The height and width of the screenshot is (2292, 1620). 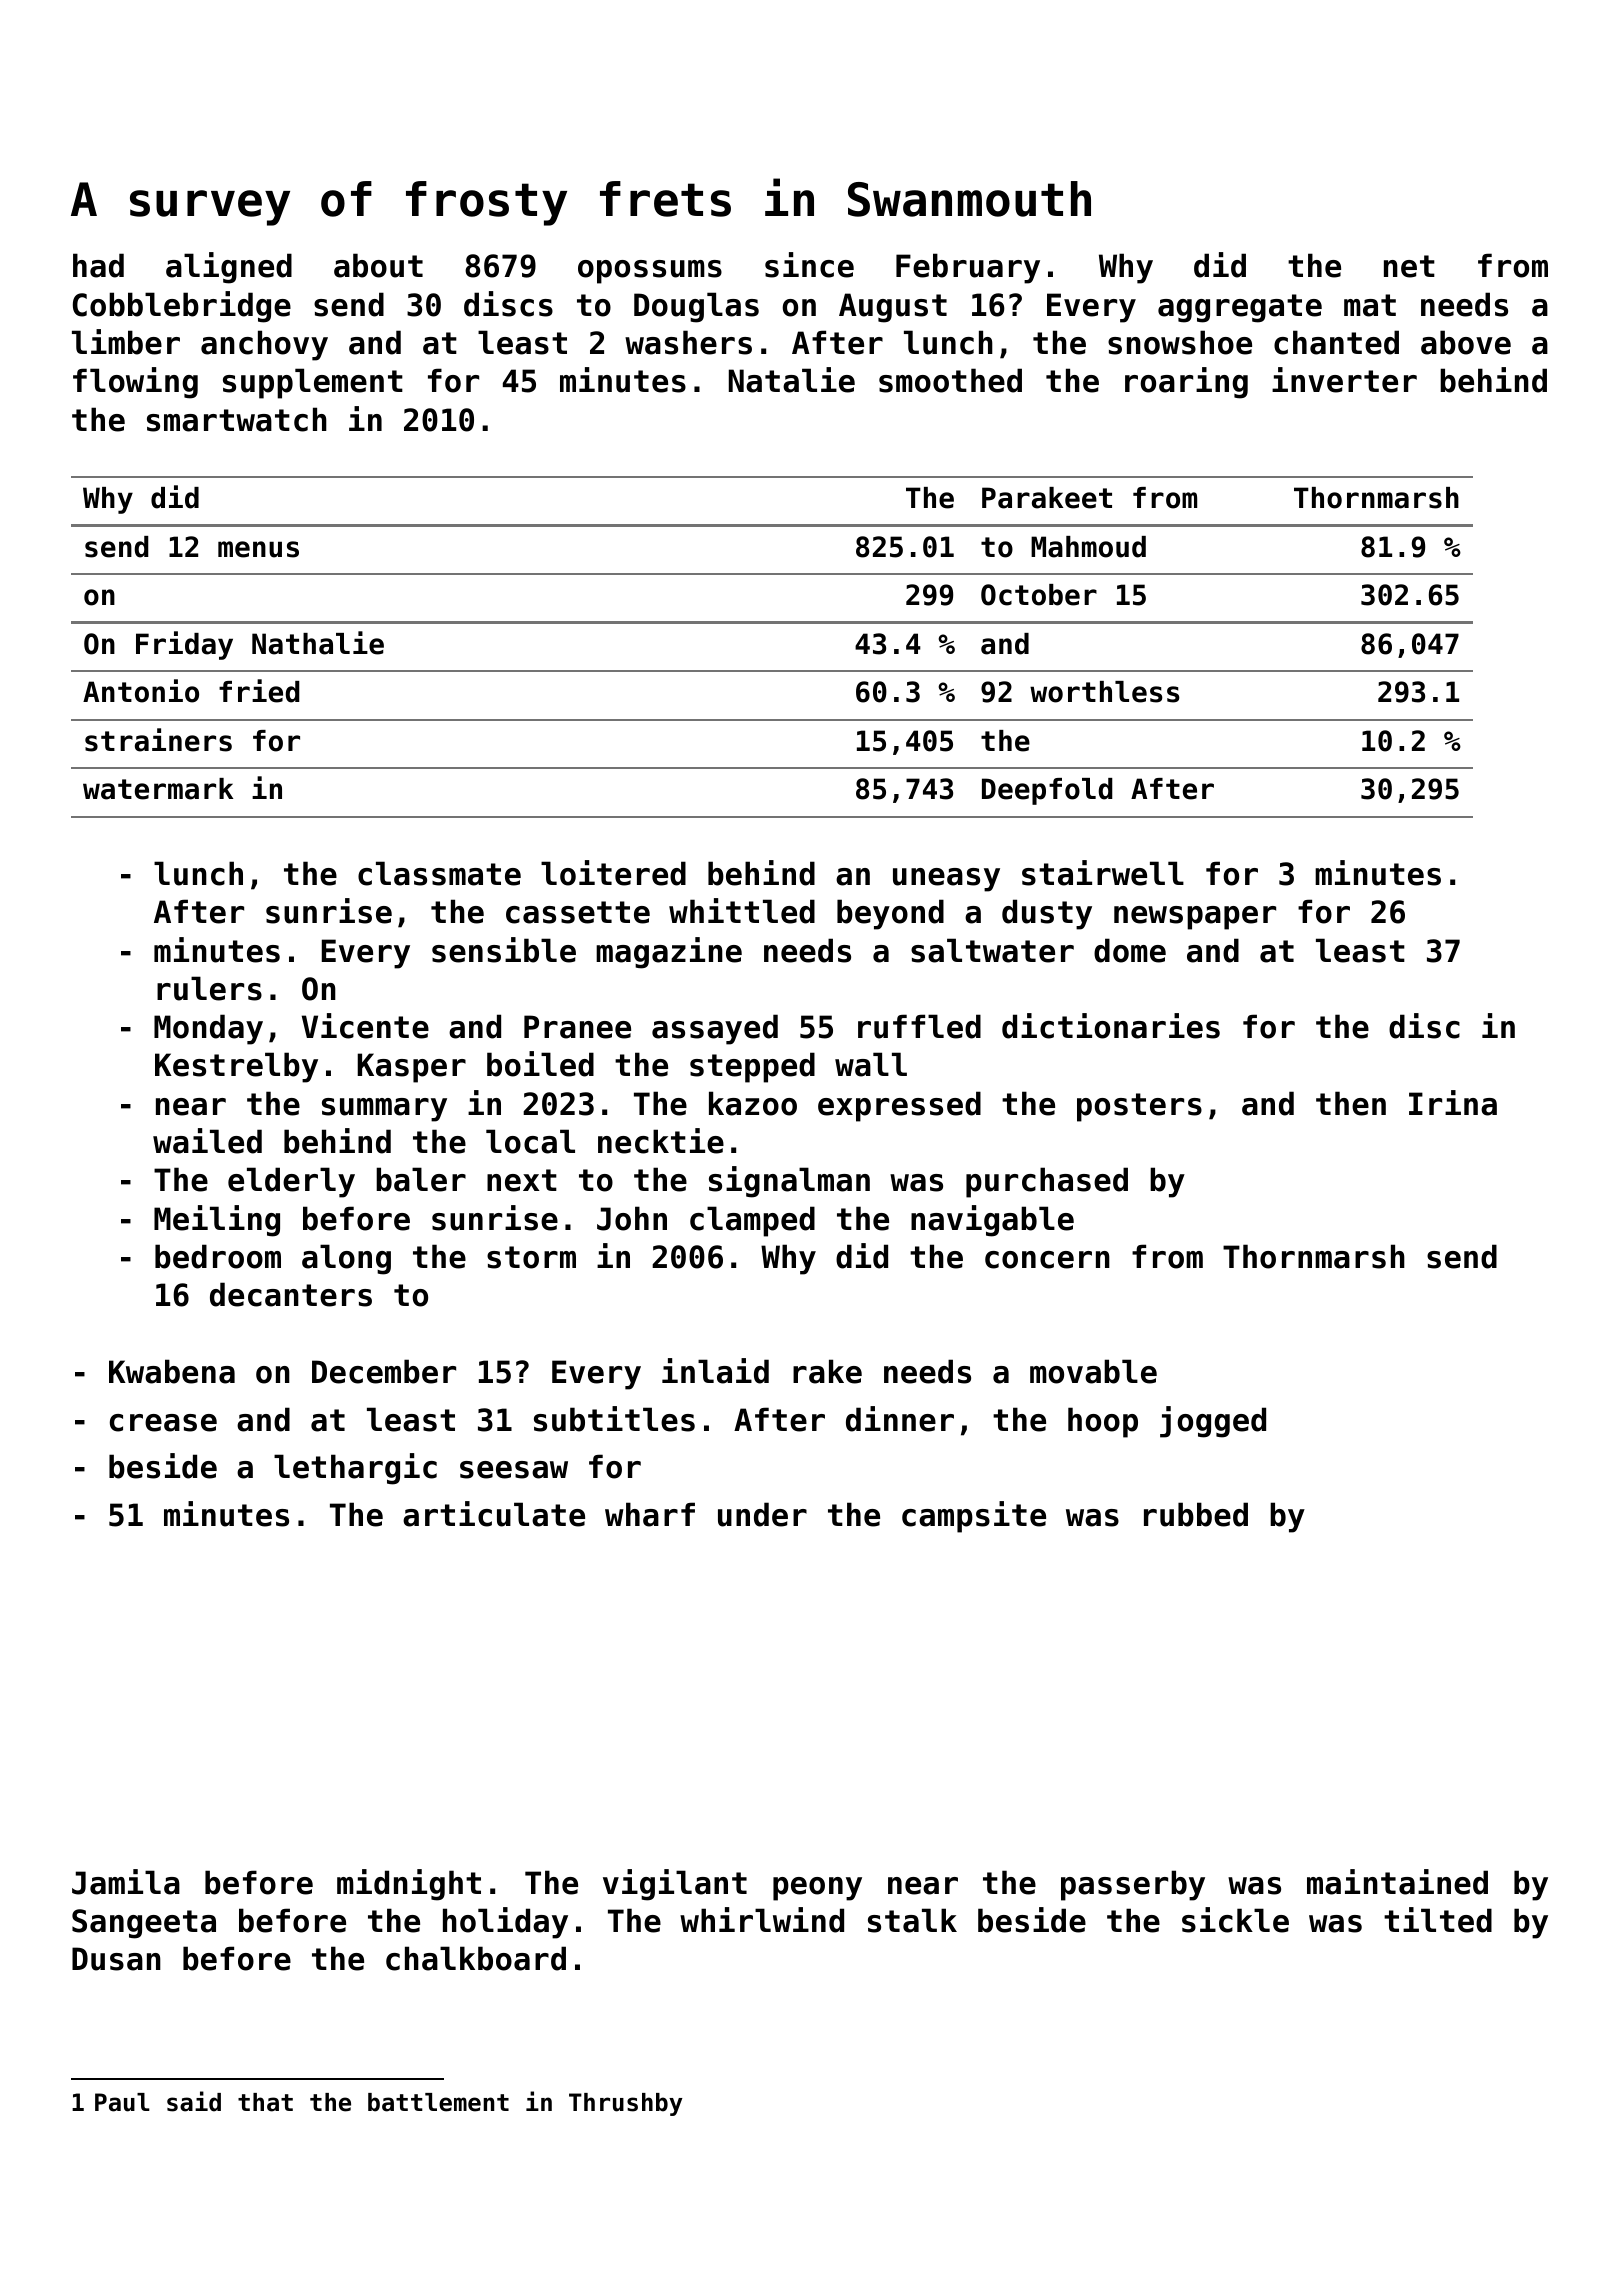 What do you see at coordinates (1453, 1103) in the screenshot?
I see `Irina` at bounding box center [1453, 1103].
